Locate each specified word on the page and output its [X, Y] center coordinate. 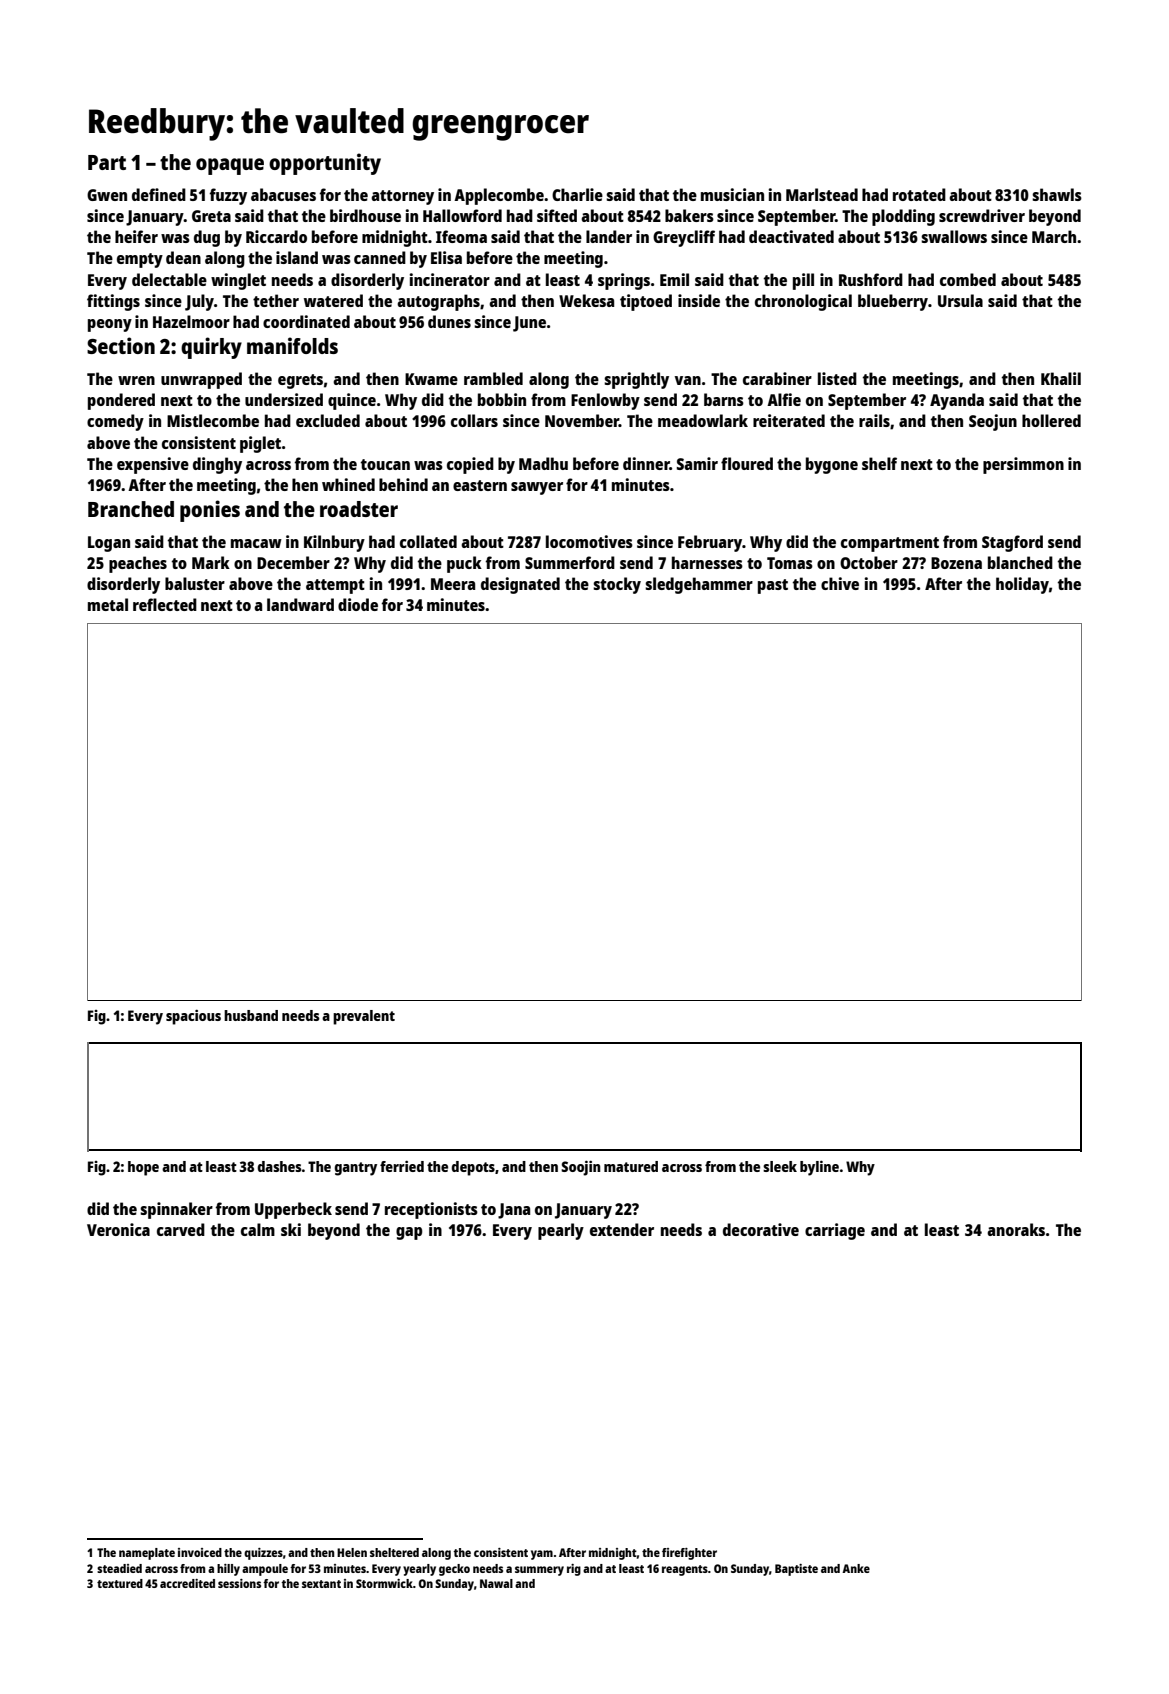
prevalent [364, 1017]
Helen [352, 1552]
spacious [193, 1017]
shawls [1057, 194]
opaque [230, 166]
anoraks [1016, 1229]
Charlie [577, 194]
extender [622, 1229]
